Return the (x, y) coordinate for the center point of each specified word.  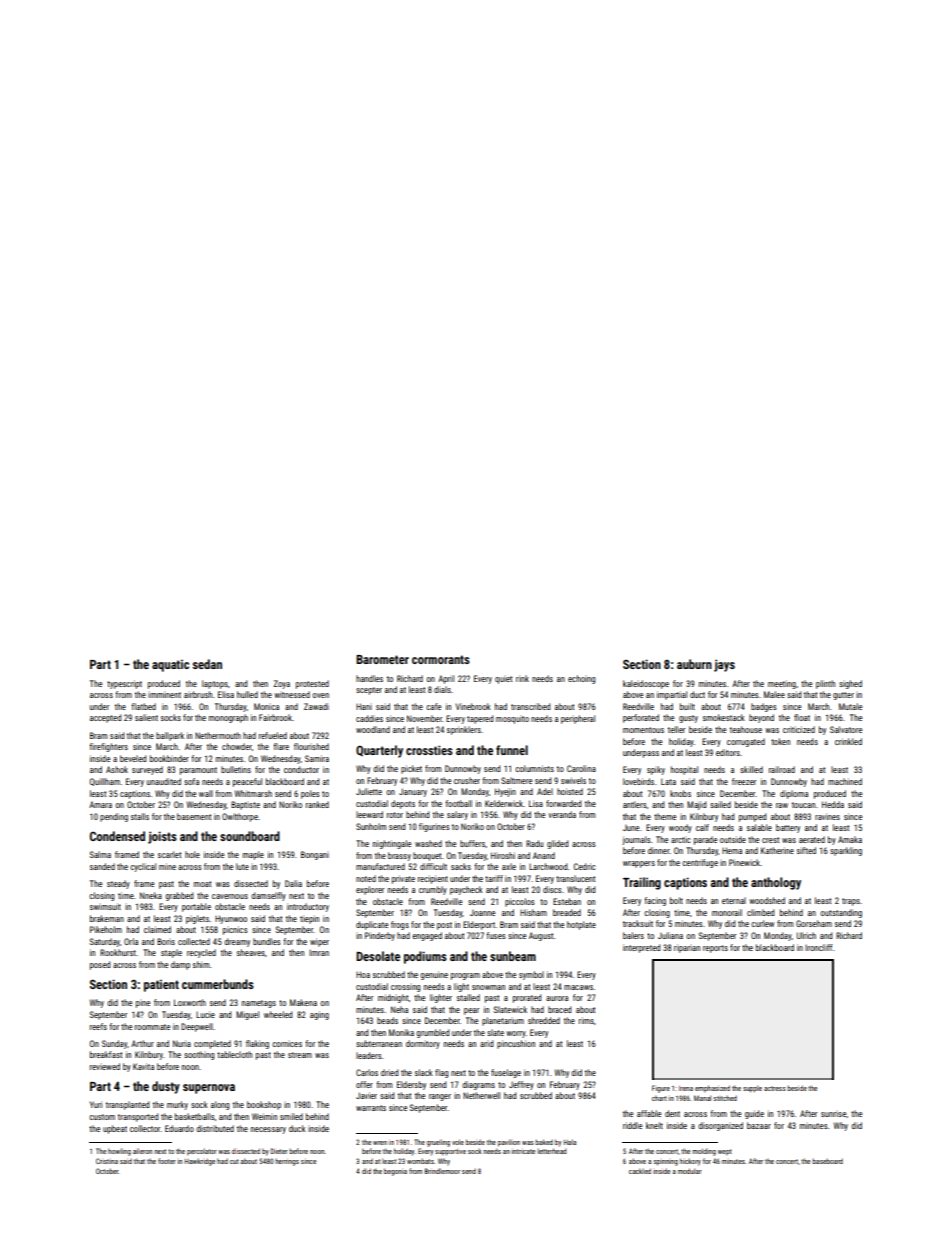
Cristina (107, 1161)
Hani (364, 706)
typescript (124, 684)
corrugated (746, 742)
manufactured (380, 866)
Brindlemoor (442, 1171)
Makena (303, 1002)
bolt (676, 900)
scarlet (169, 854)
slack (424, 1072)
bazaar (759, 1125)
